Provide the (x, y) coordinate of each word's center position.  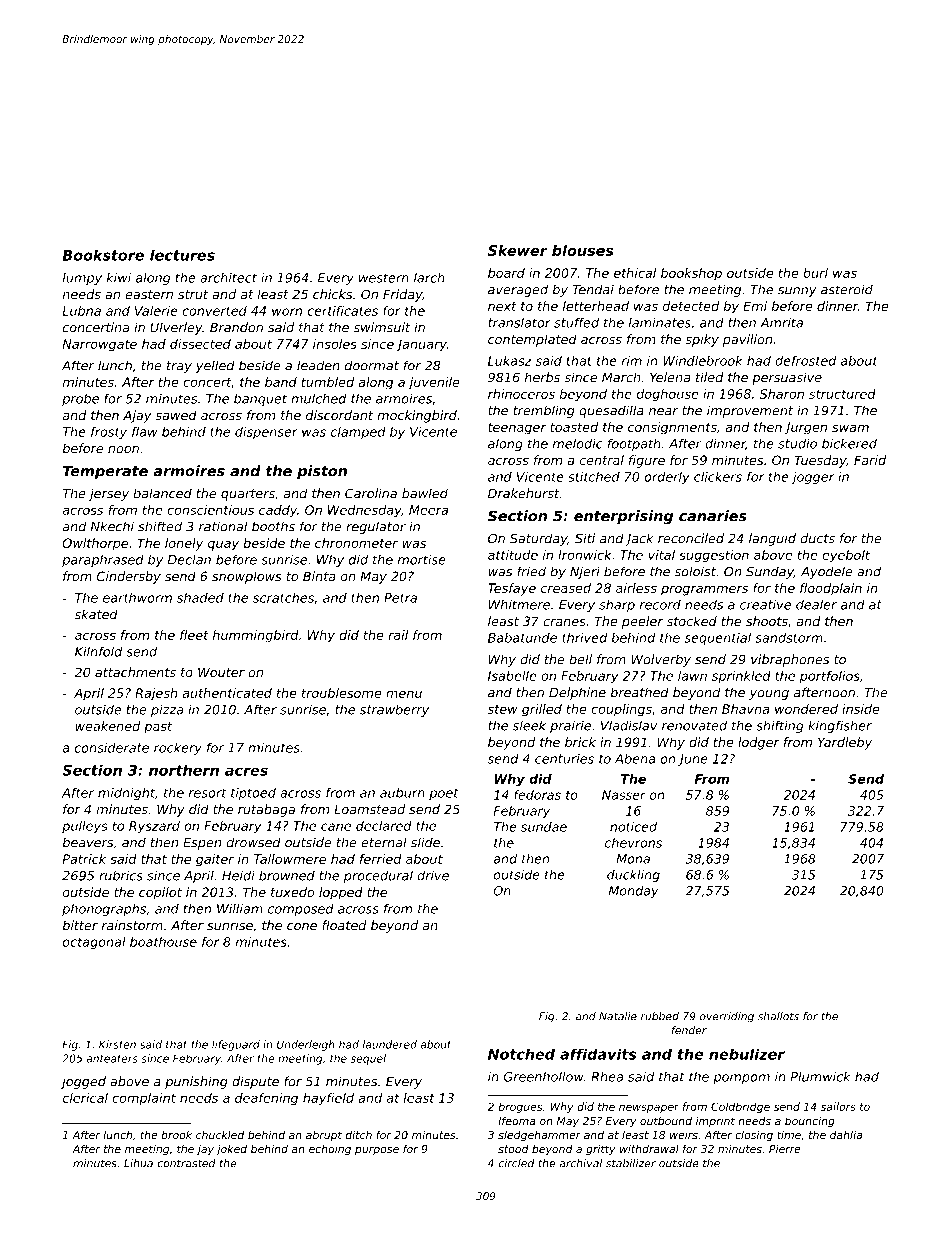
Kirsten (117, 1044)
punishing (196, 1082)
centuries (564, 759)
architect (228, 278)
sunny (797, 292)
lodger (759, 743)
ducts (817, 538)
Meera (428, 510)
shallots (778, 1016)
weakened (107, 726)
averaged (518, 290)
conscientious (210, 510)
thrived (584, 638)
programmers (704, 590)
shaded (200, 598)
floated (344, 925)
